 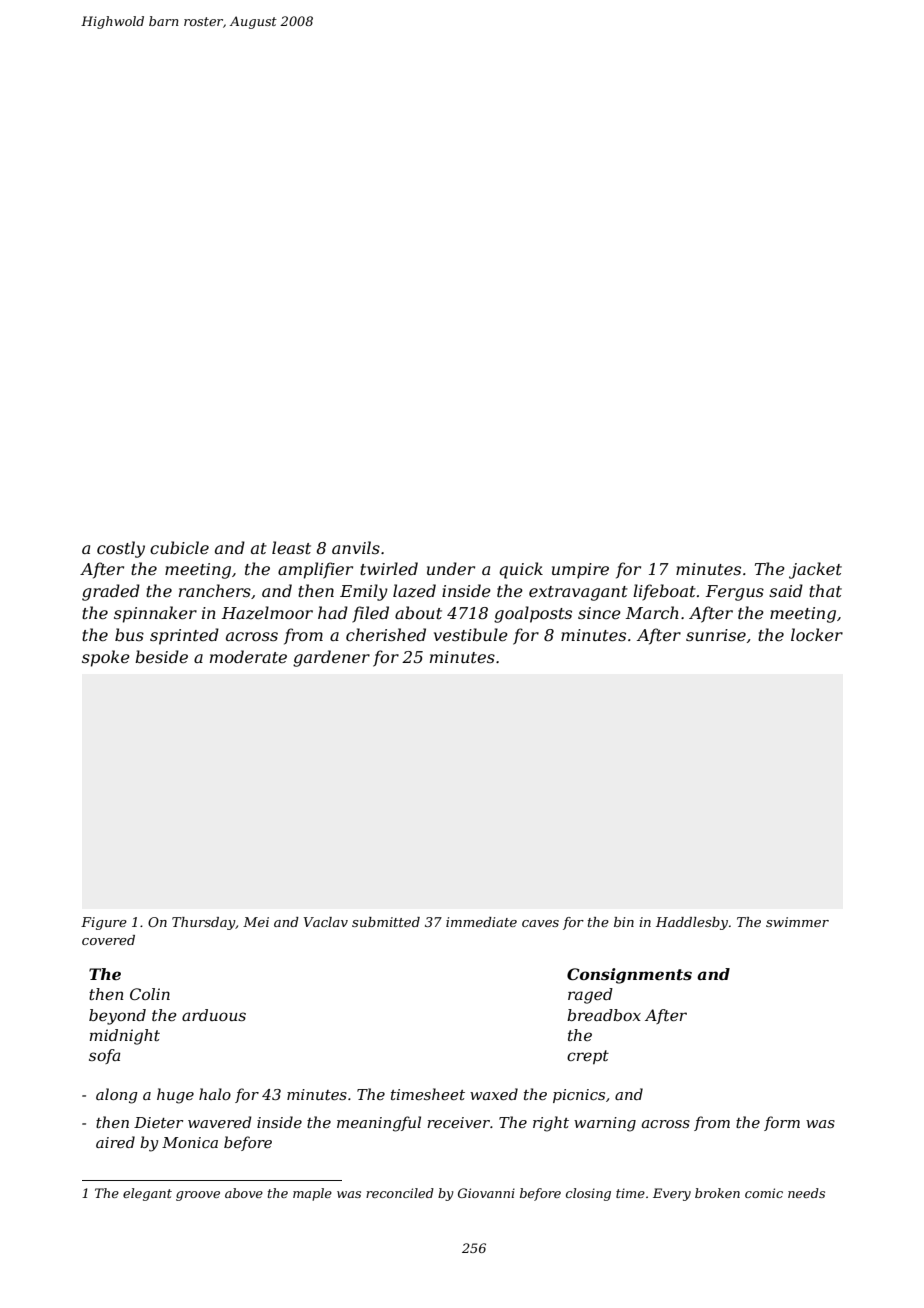 I want to click on swimmer, so click(x=797, y=922).
